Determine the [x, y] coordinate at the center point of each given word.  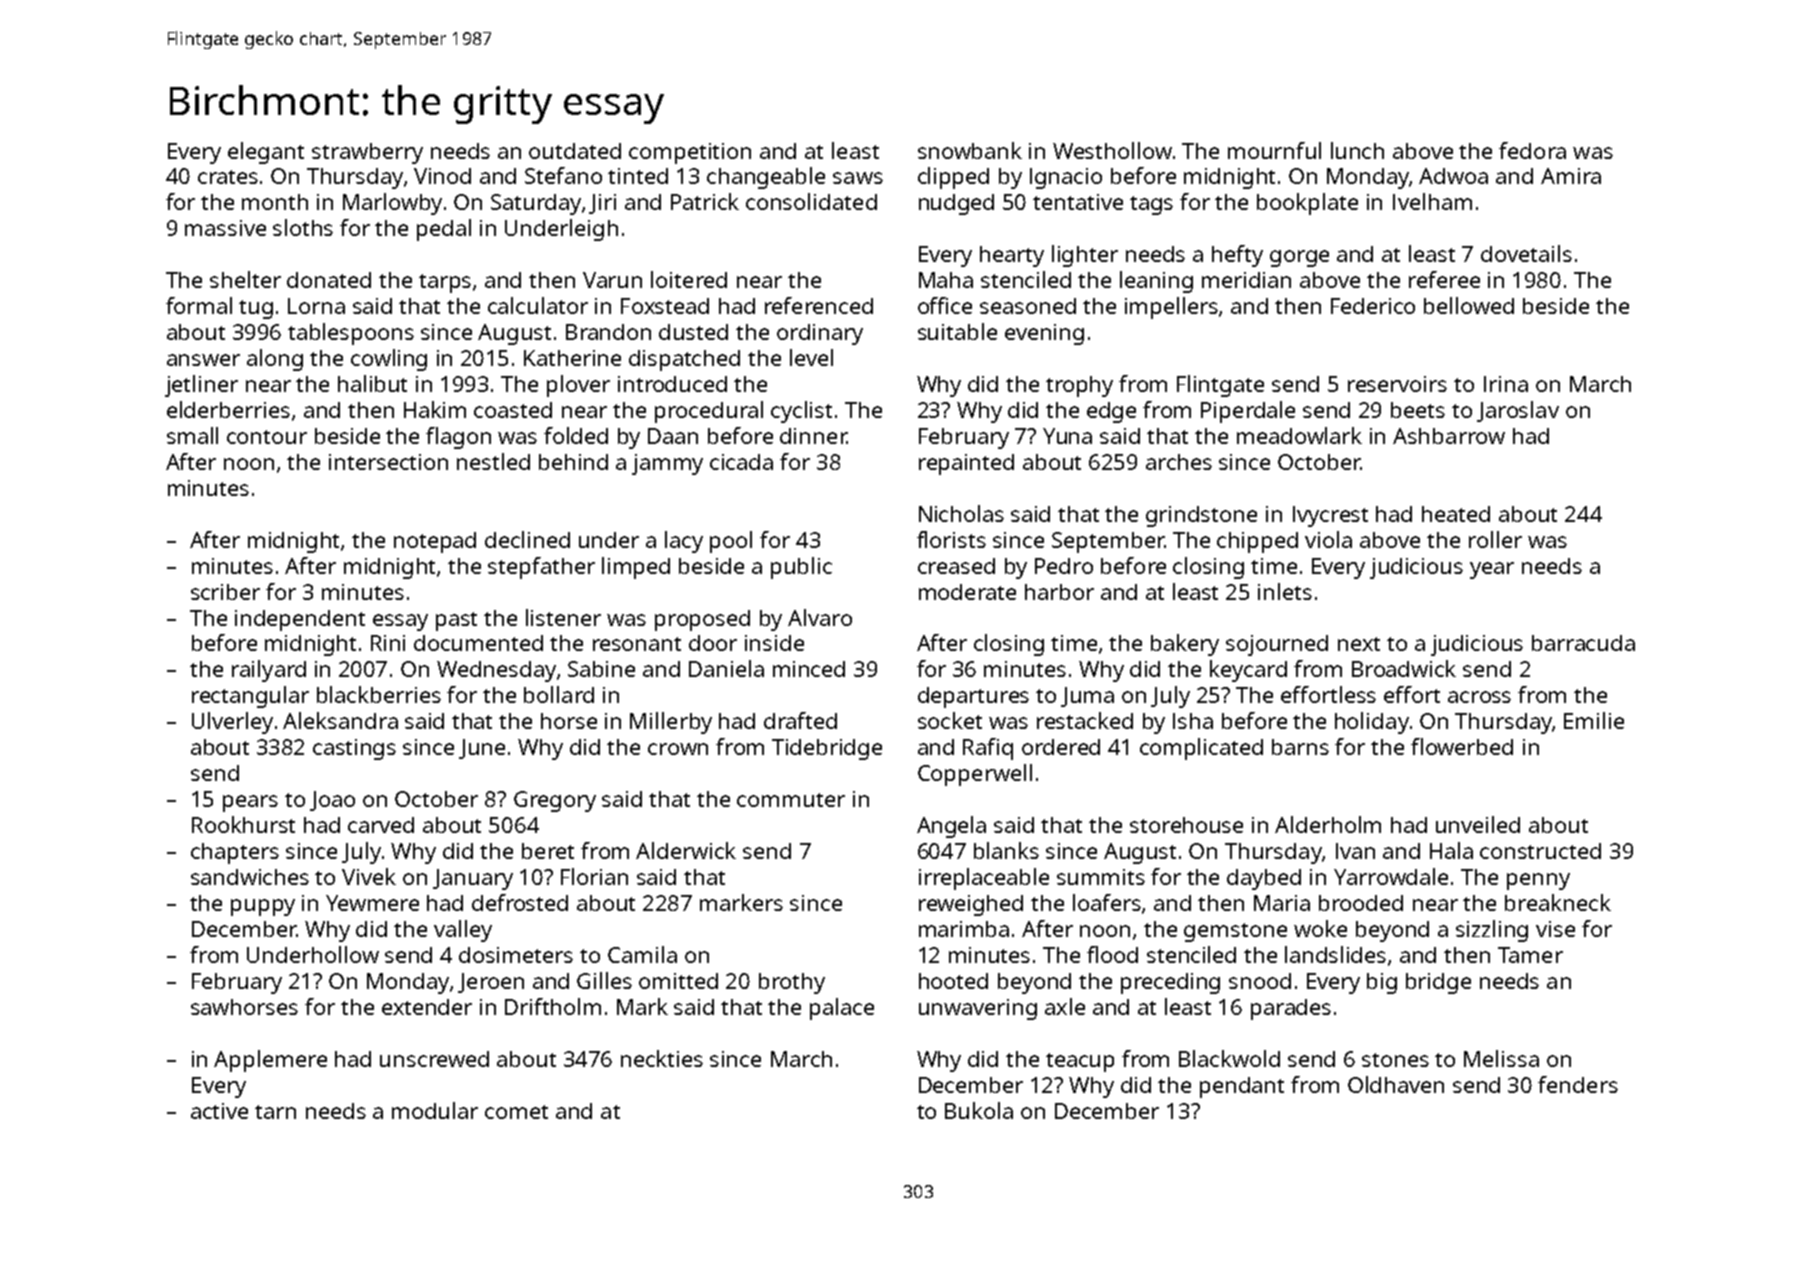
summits [1101, 877]
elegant [266, 153]
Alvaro [820, 617]
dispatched [684, 360]
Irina [1506, 384]
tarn [275, 1112]
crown [678, 749]
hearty [1012, 256]
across [1479, 697]
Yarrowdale [1391, 876]
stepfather [541, 568]
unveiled [1478, 824]
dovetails [1526, 253]
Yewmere [372, 903]
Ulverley [232, 723]
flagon [458, 438]
